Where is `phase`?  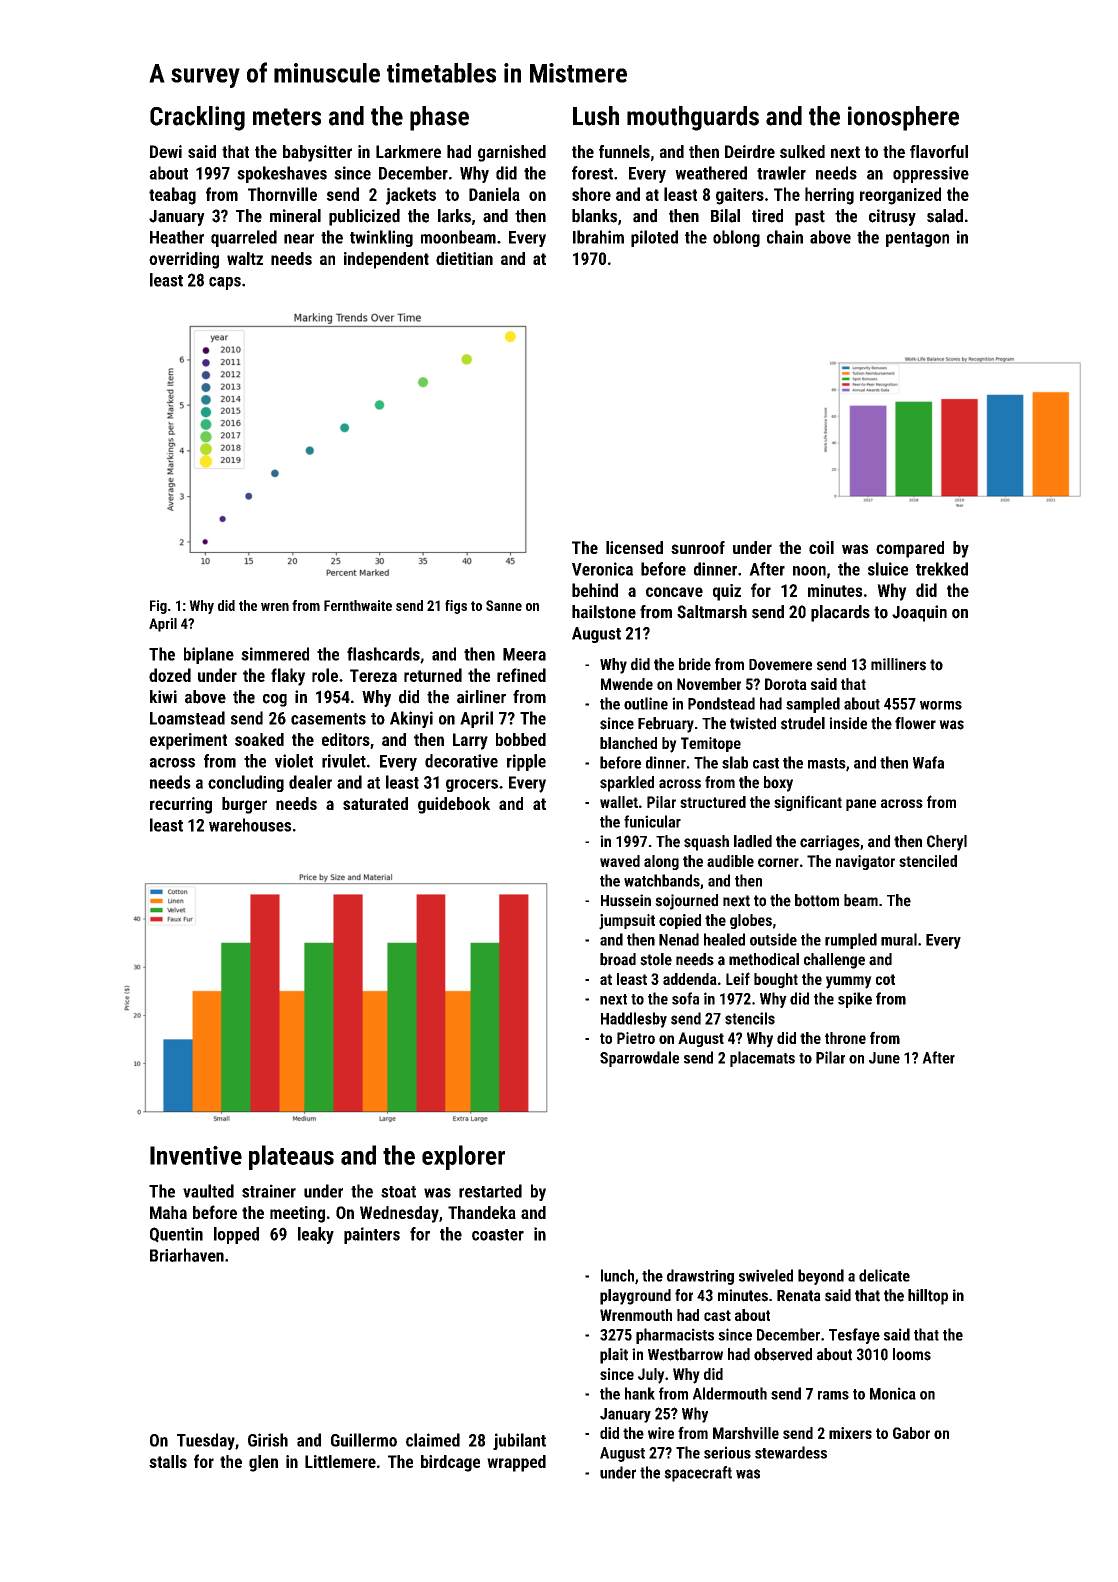 phase is located at coordinates (439, 118).
